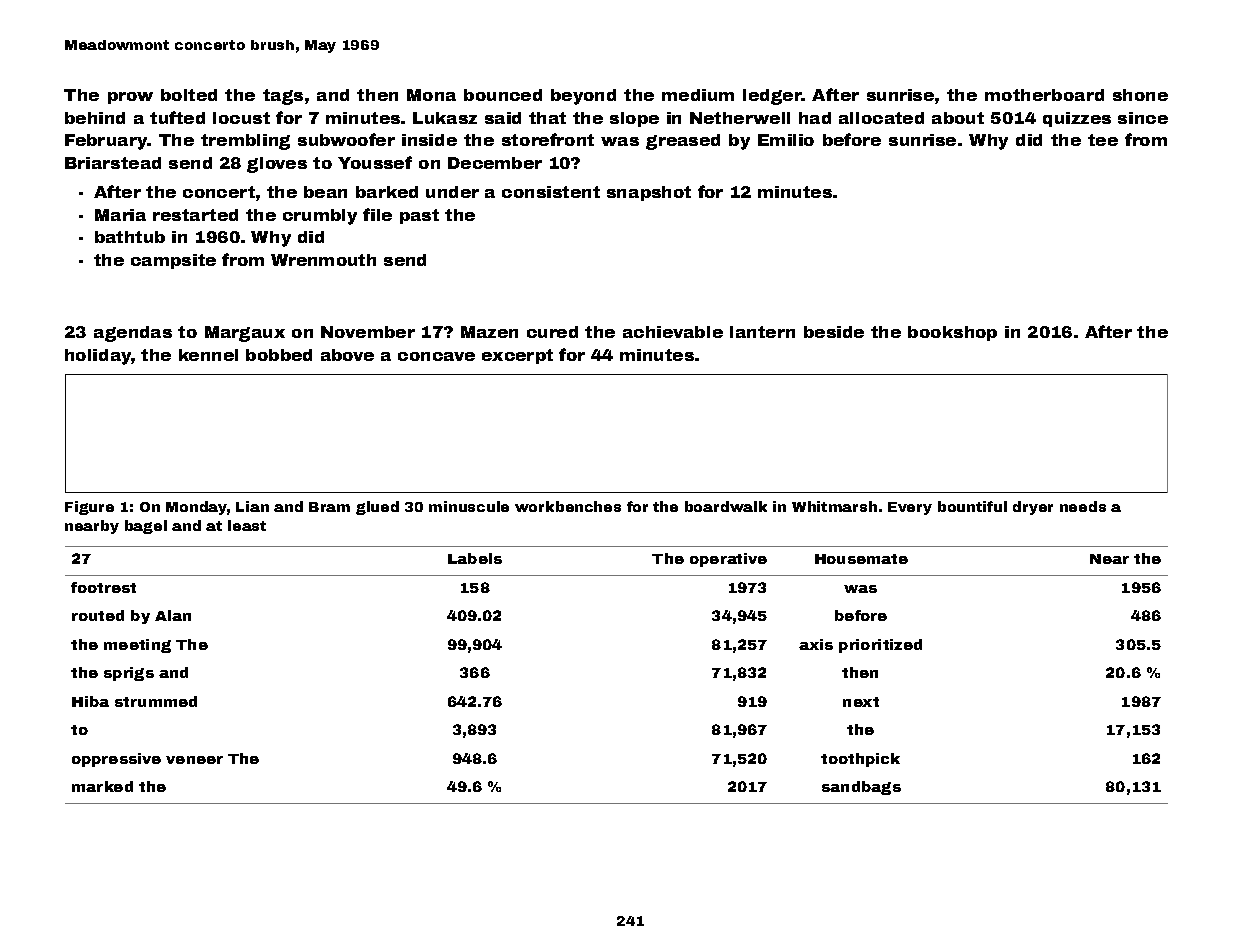  What do you see at coordinates (283, 97) in the screenshot?
I see `tags` at bounding box center [283, 97].
